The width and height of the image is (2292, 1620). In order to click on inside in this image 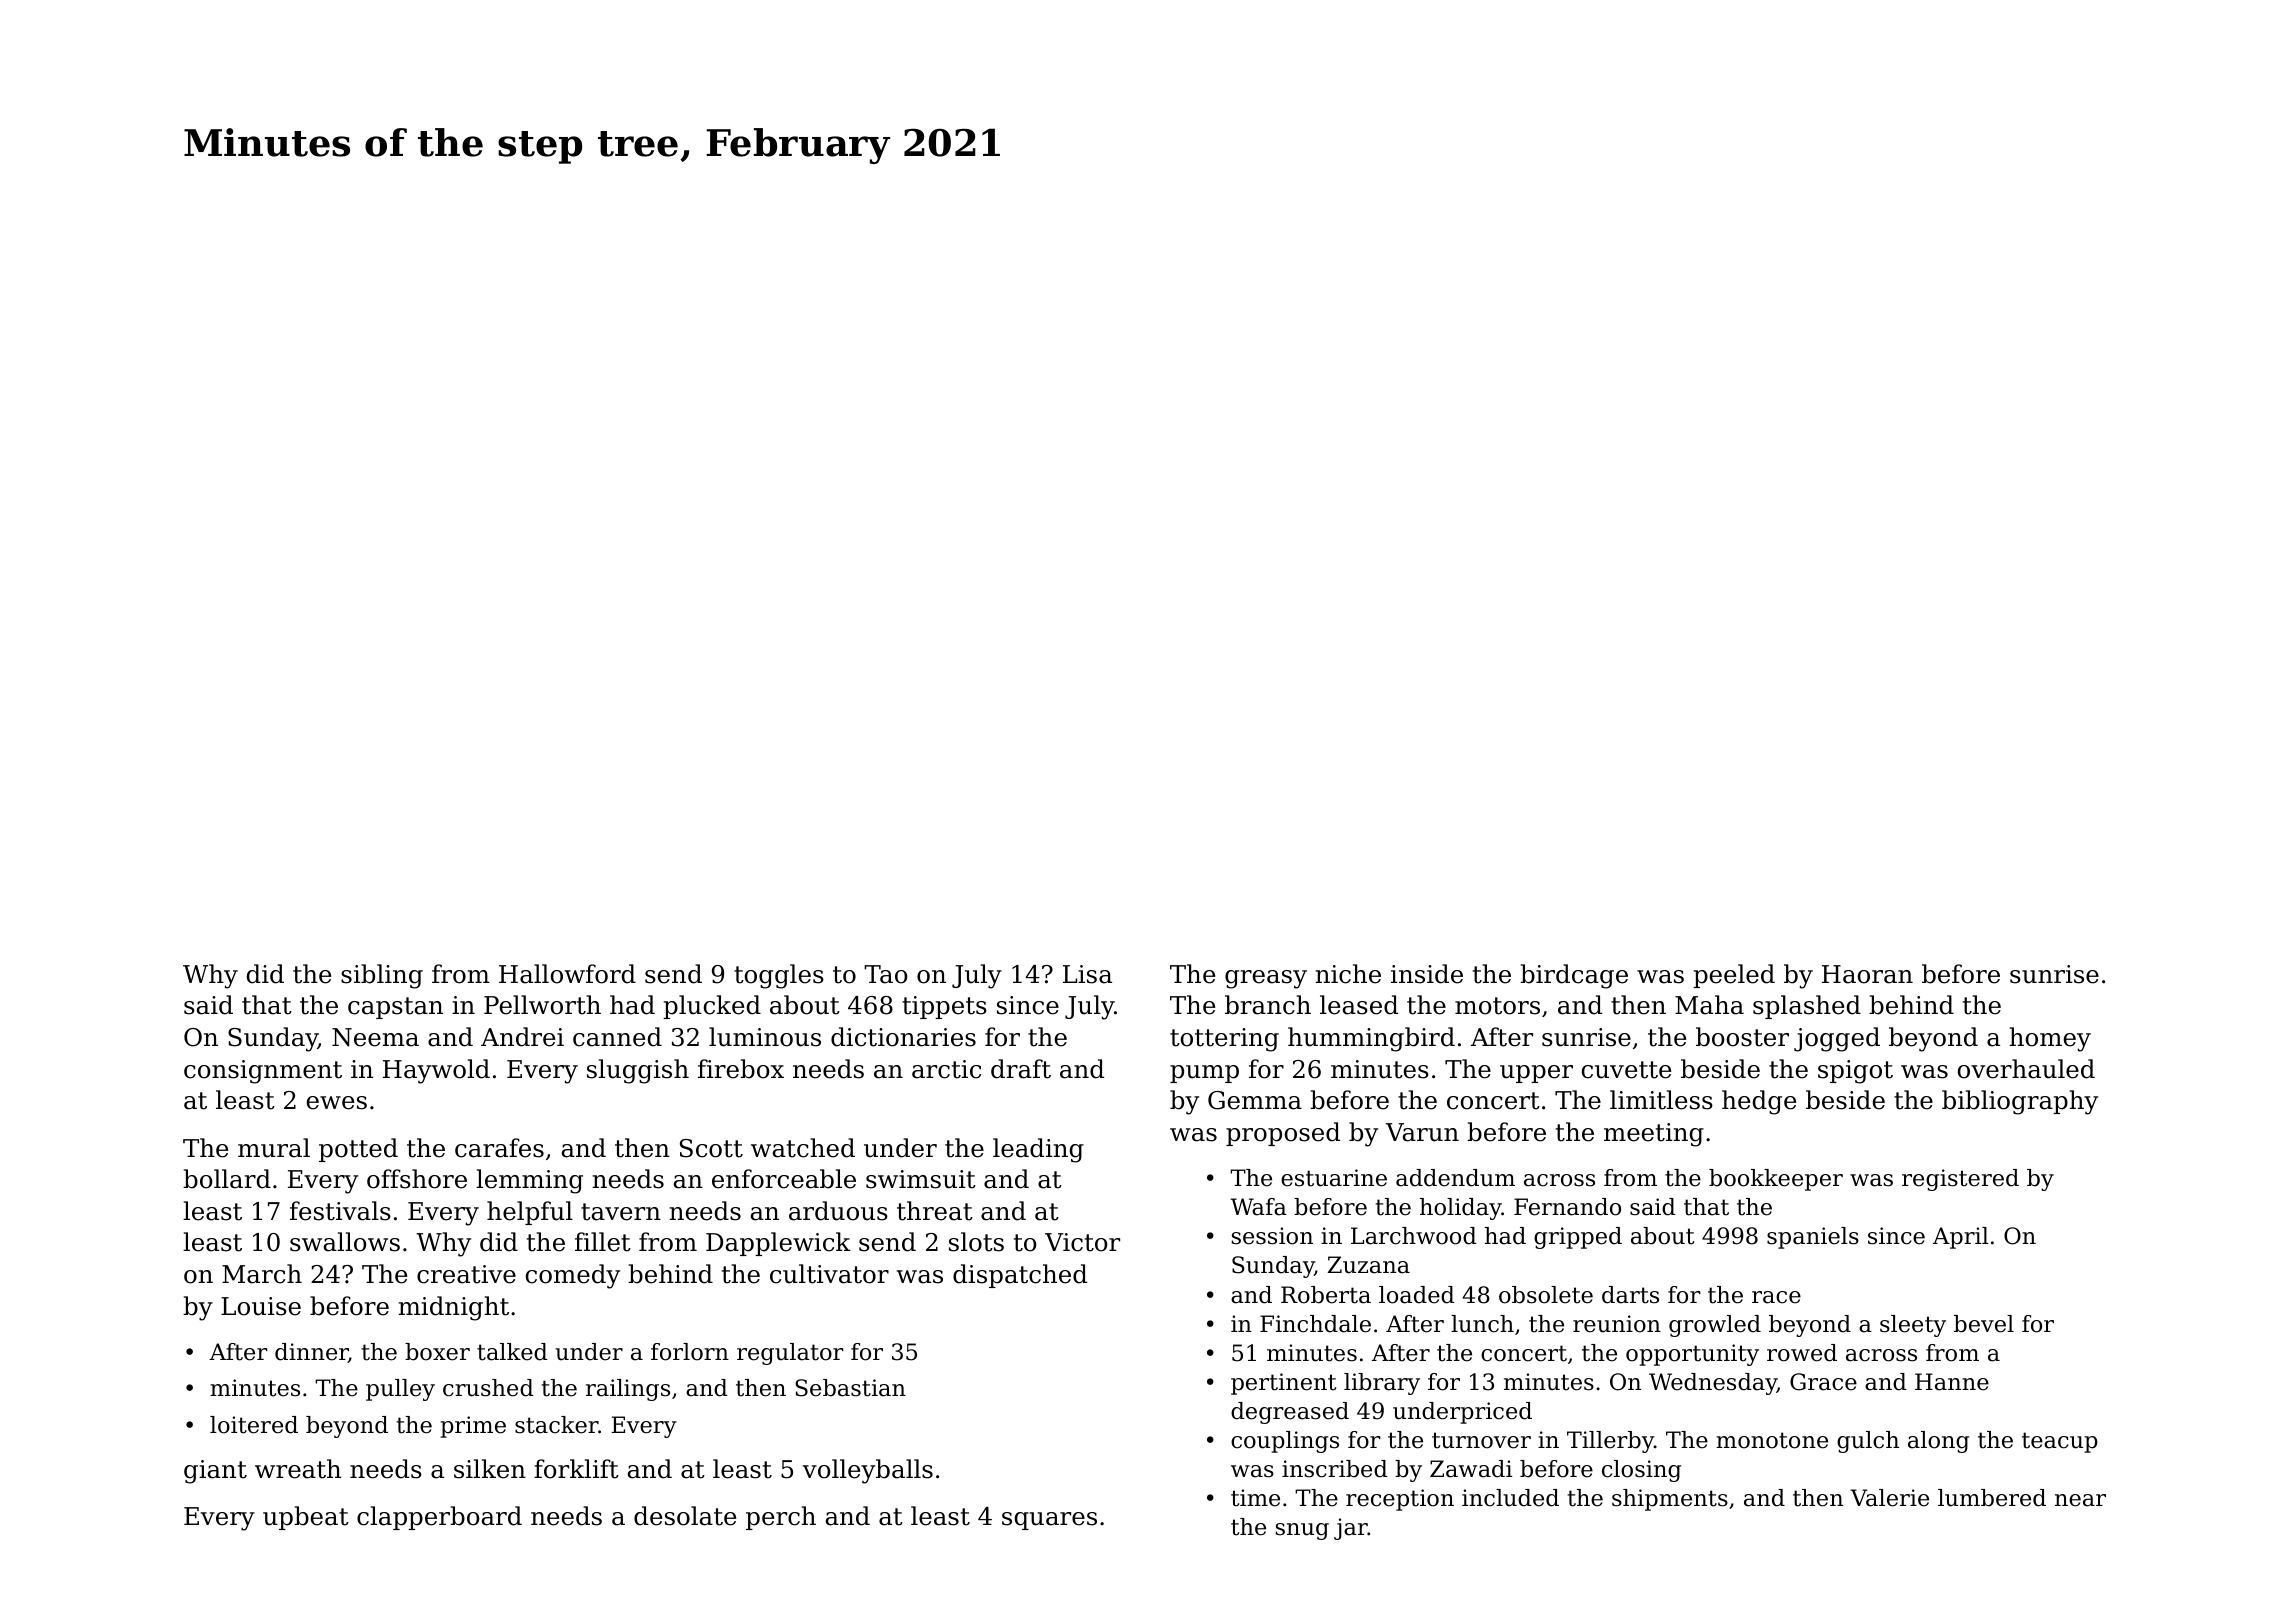, I will do `click(1427, 974)`.
